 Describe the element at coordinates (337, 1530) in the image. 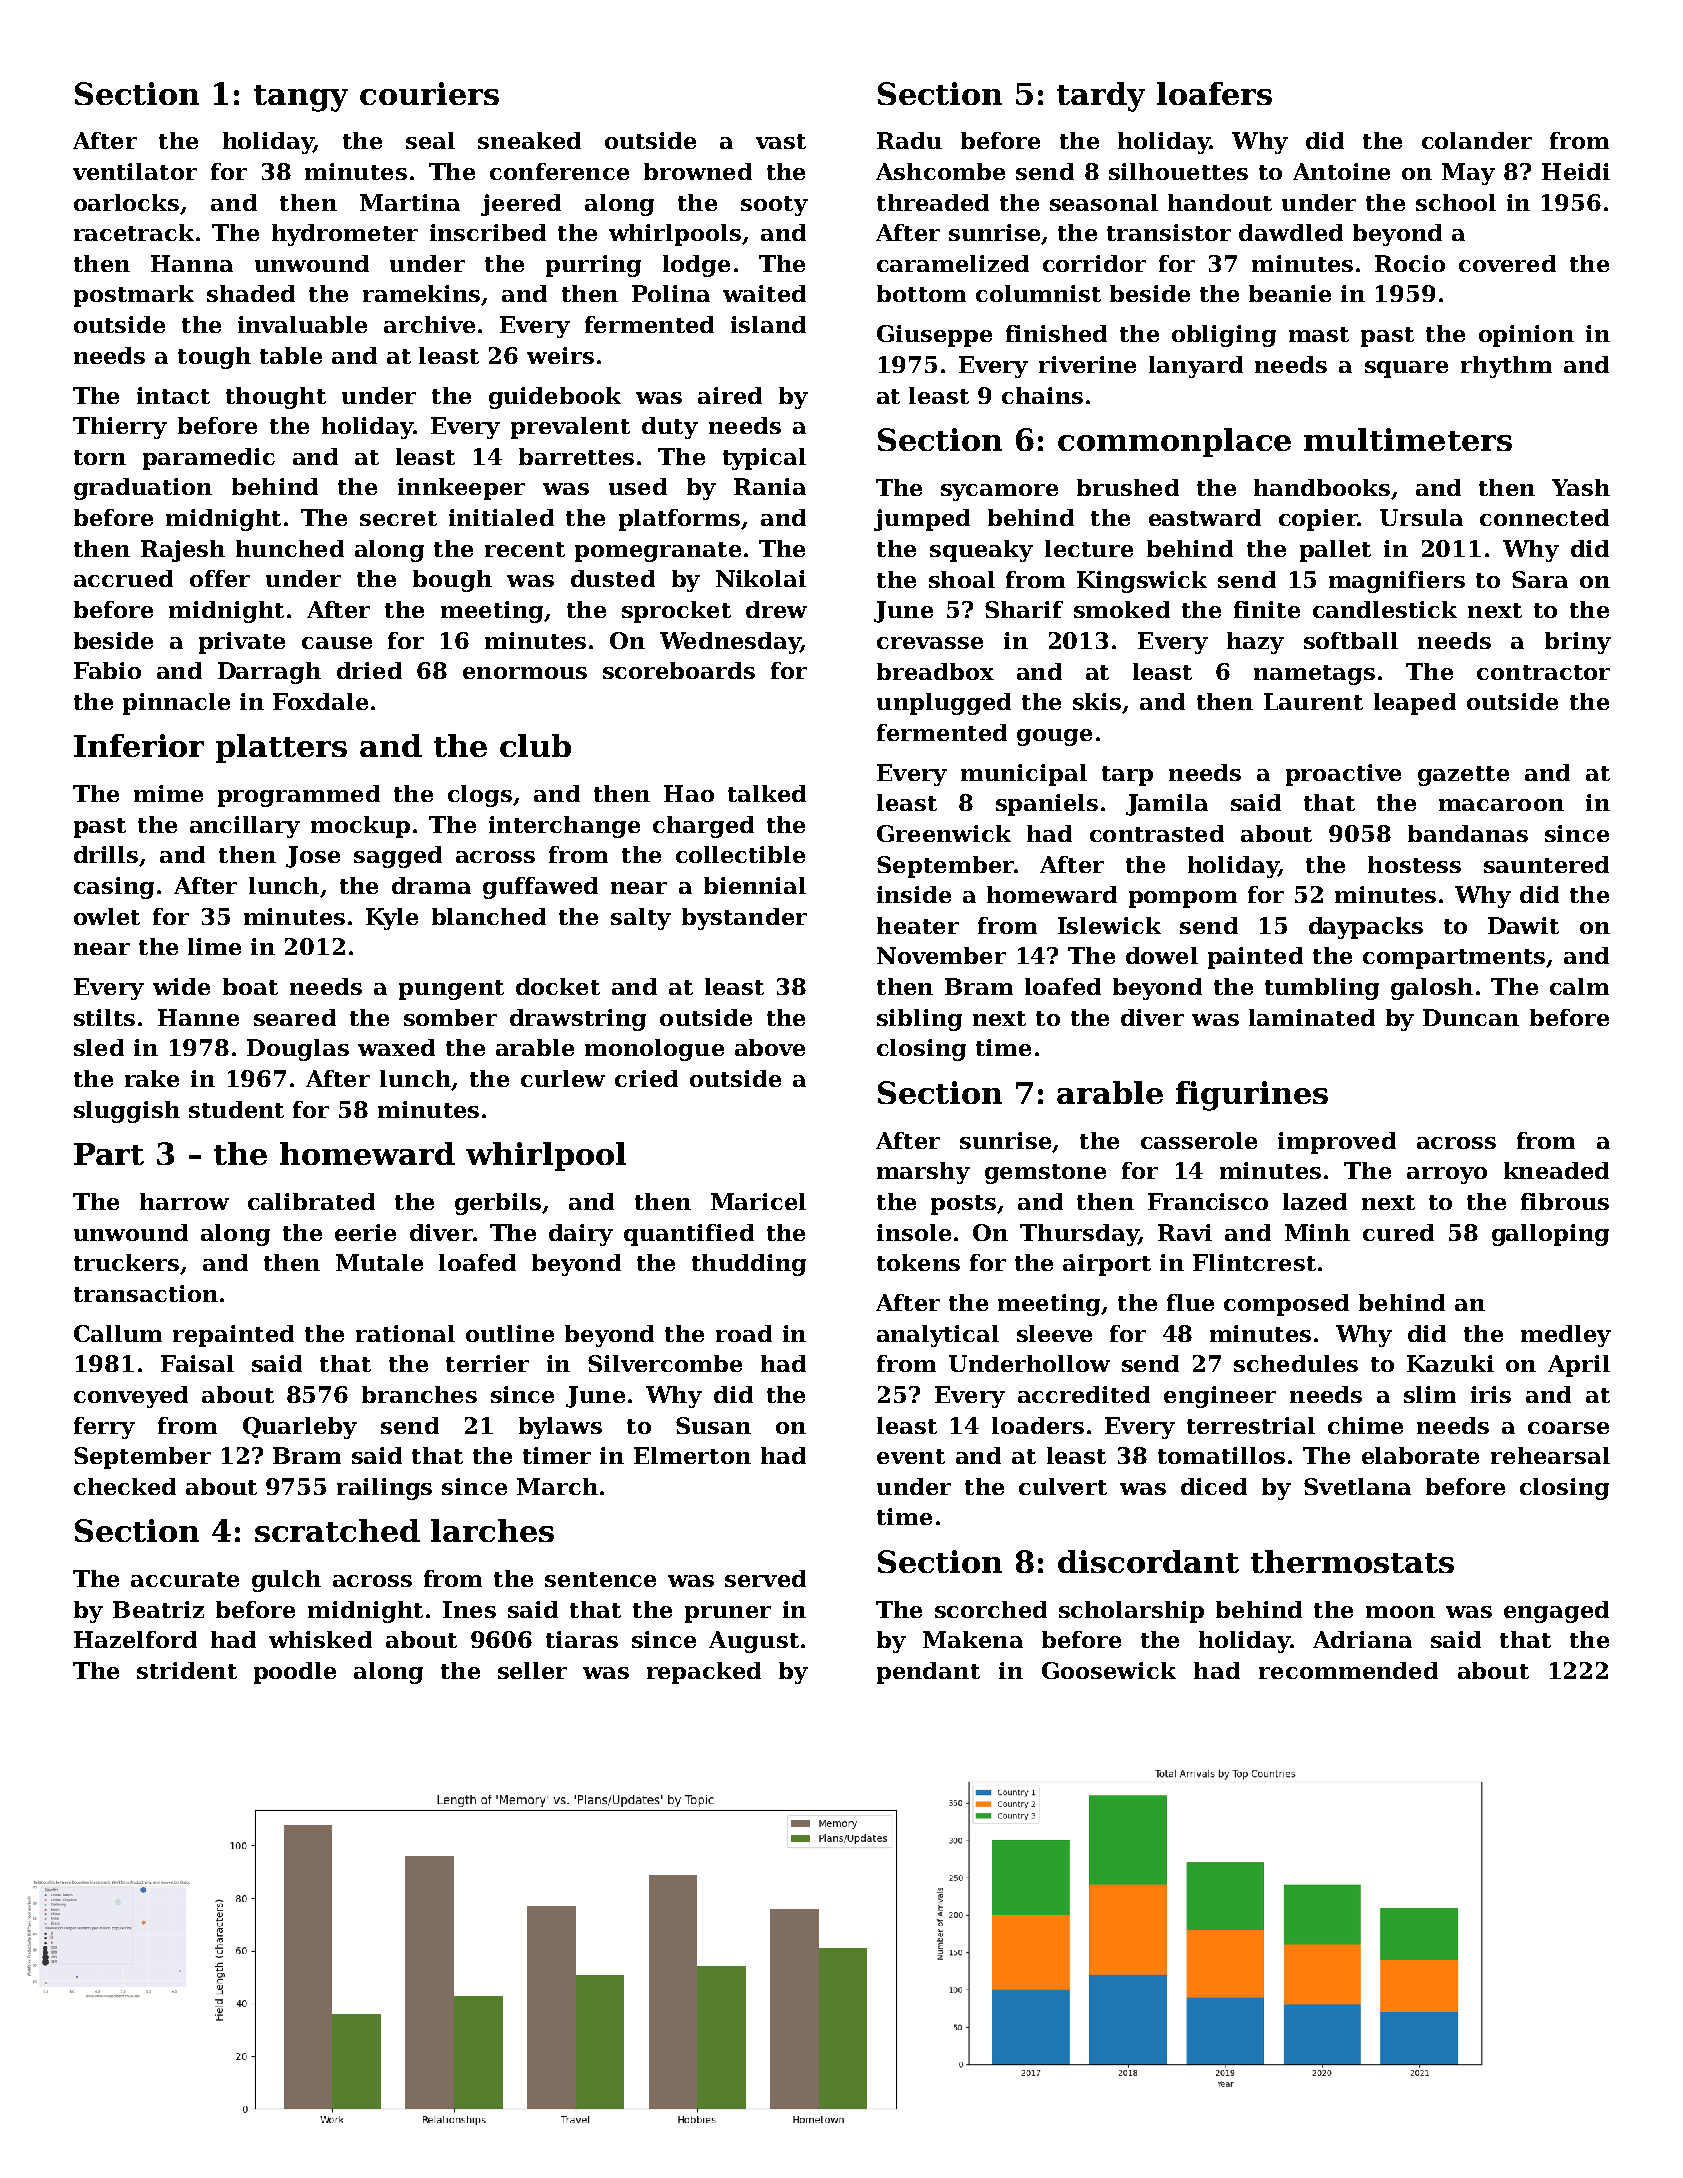

I see `scratched` at that location.
